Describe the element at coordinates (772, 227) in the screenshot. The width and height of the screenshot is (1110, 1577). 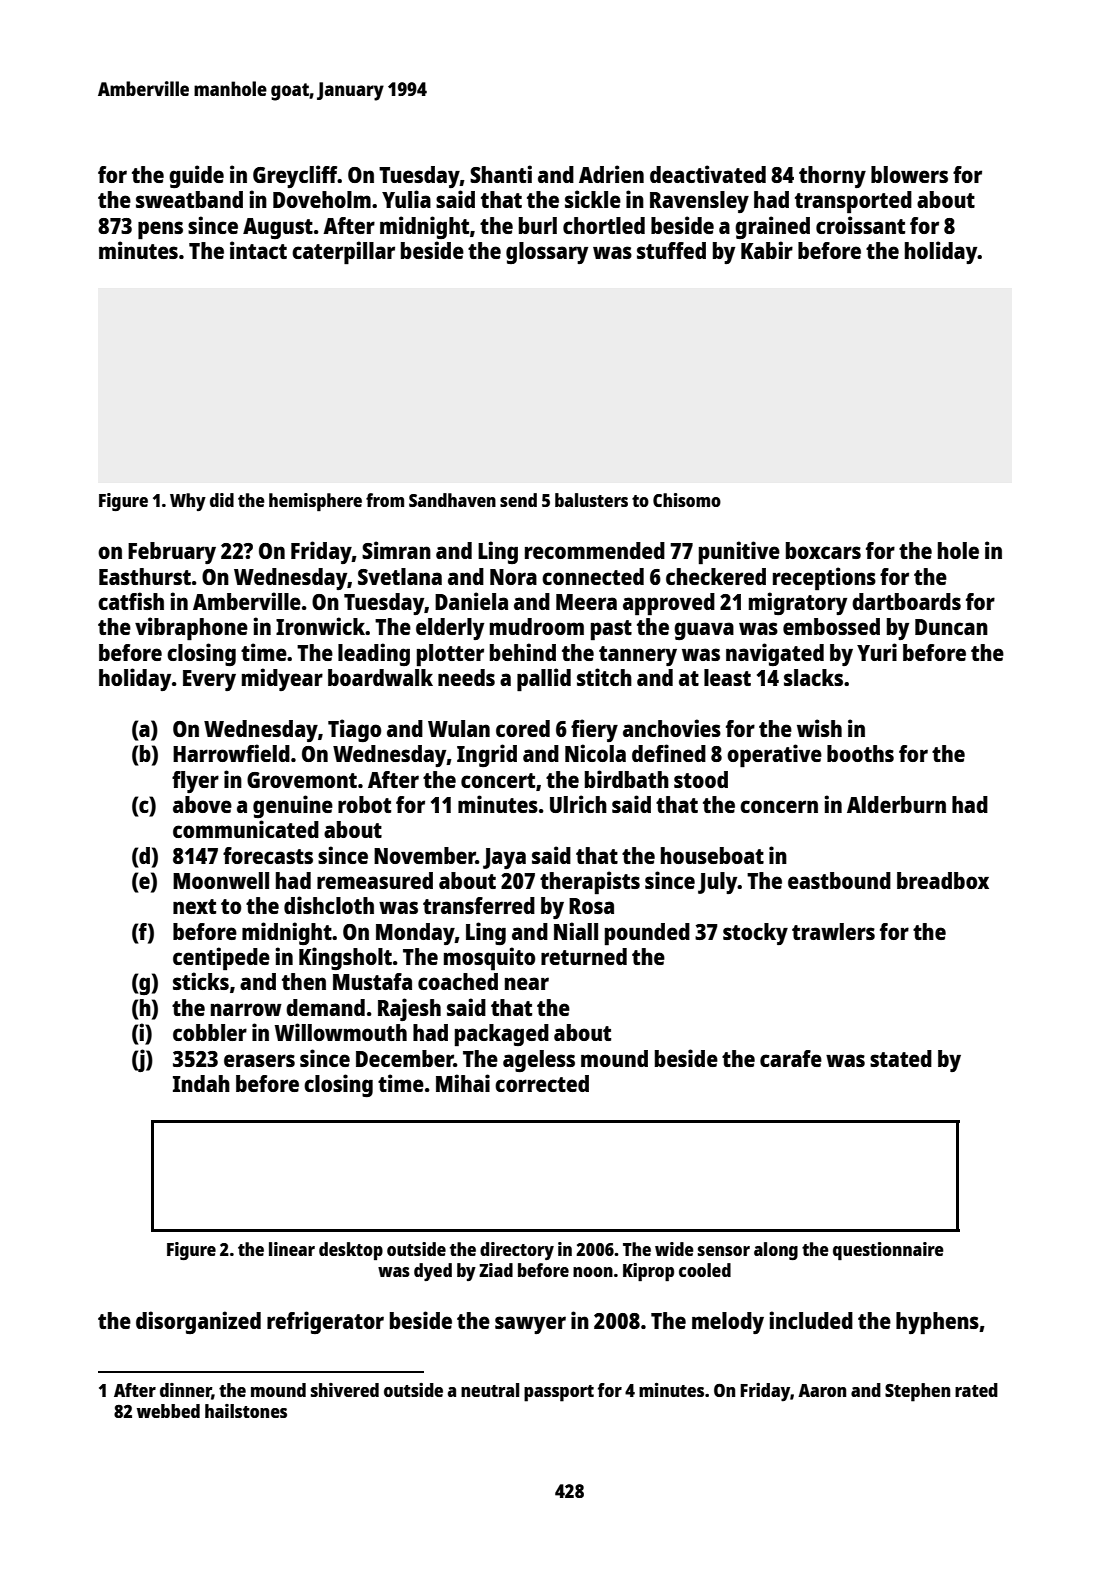
I see `grained` at that location.
